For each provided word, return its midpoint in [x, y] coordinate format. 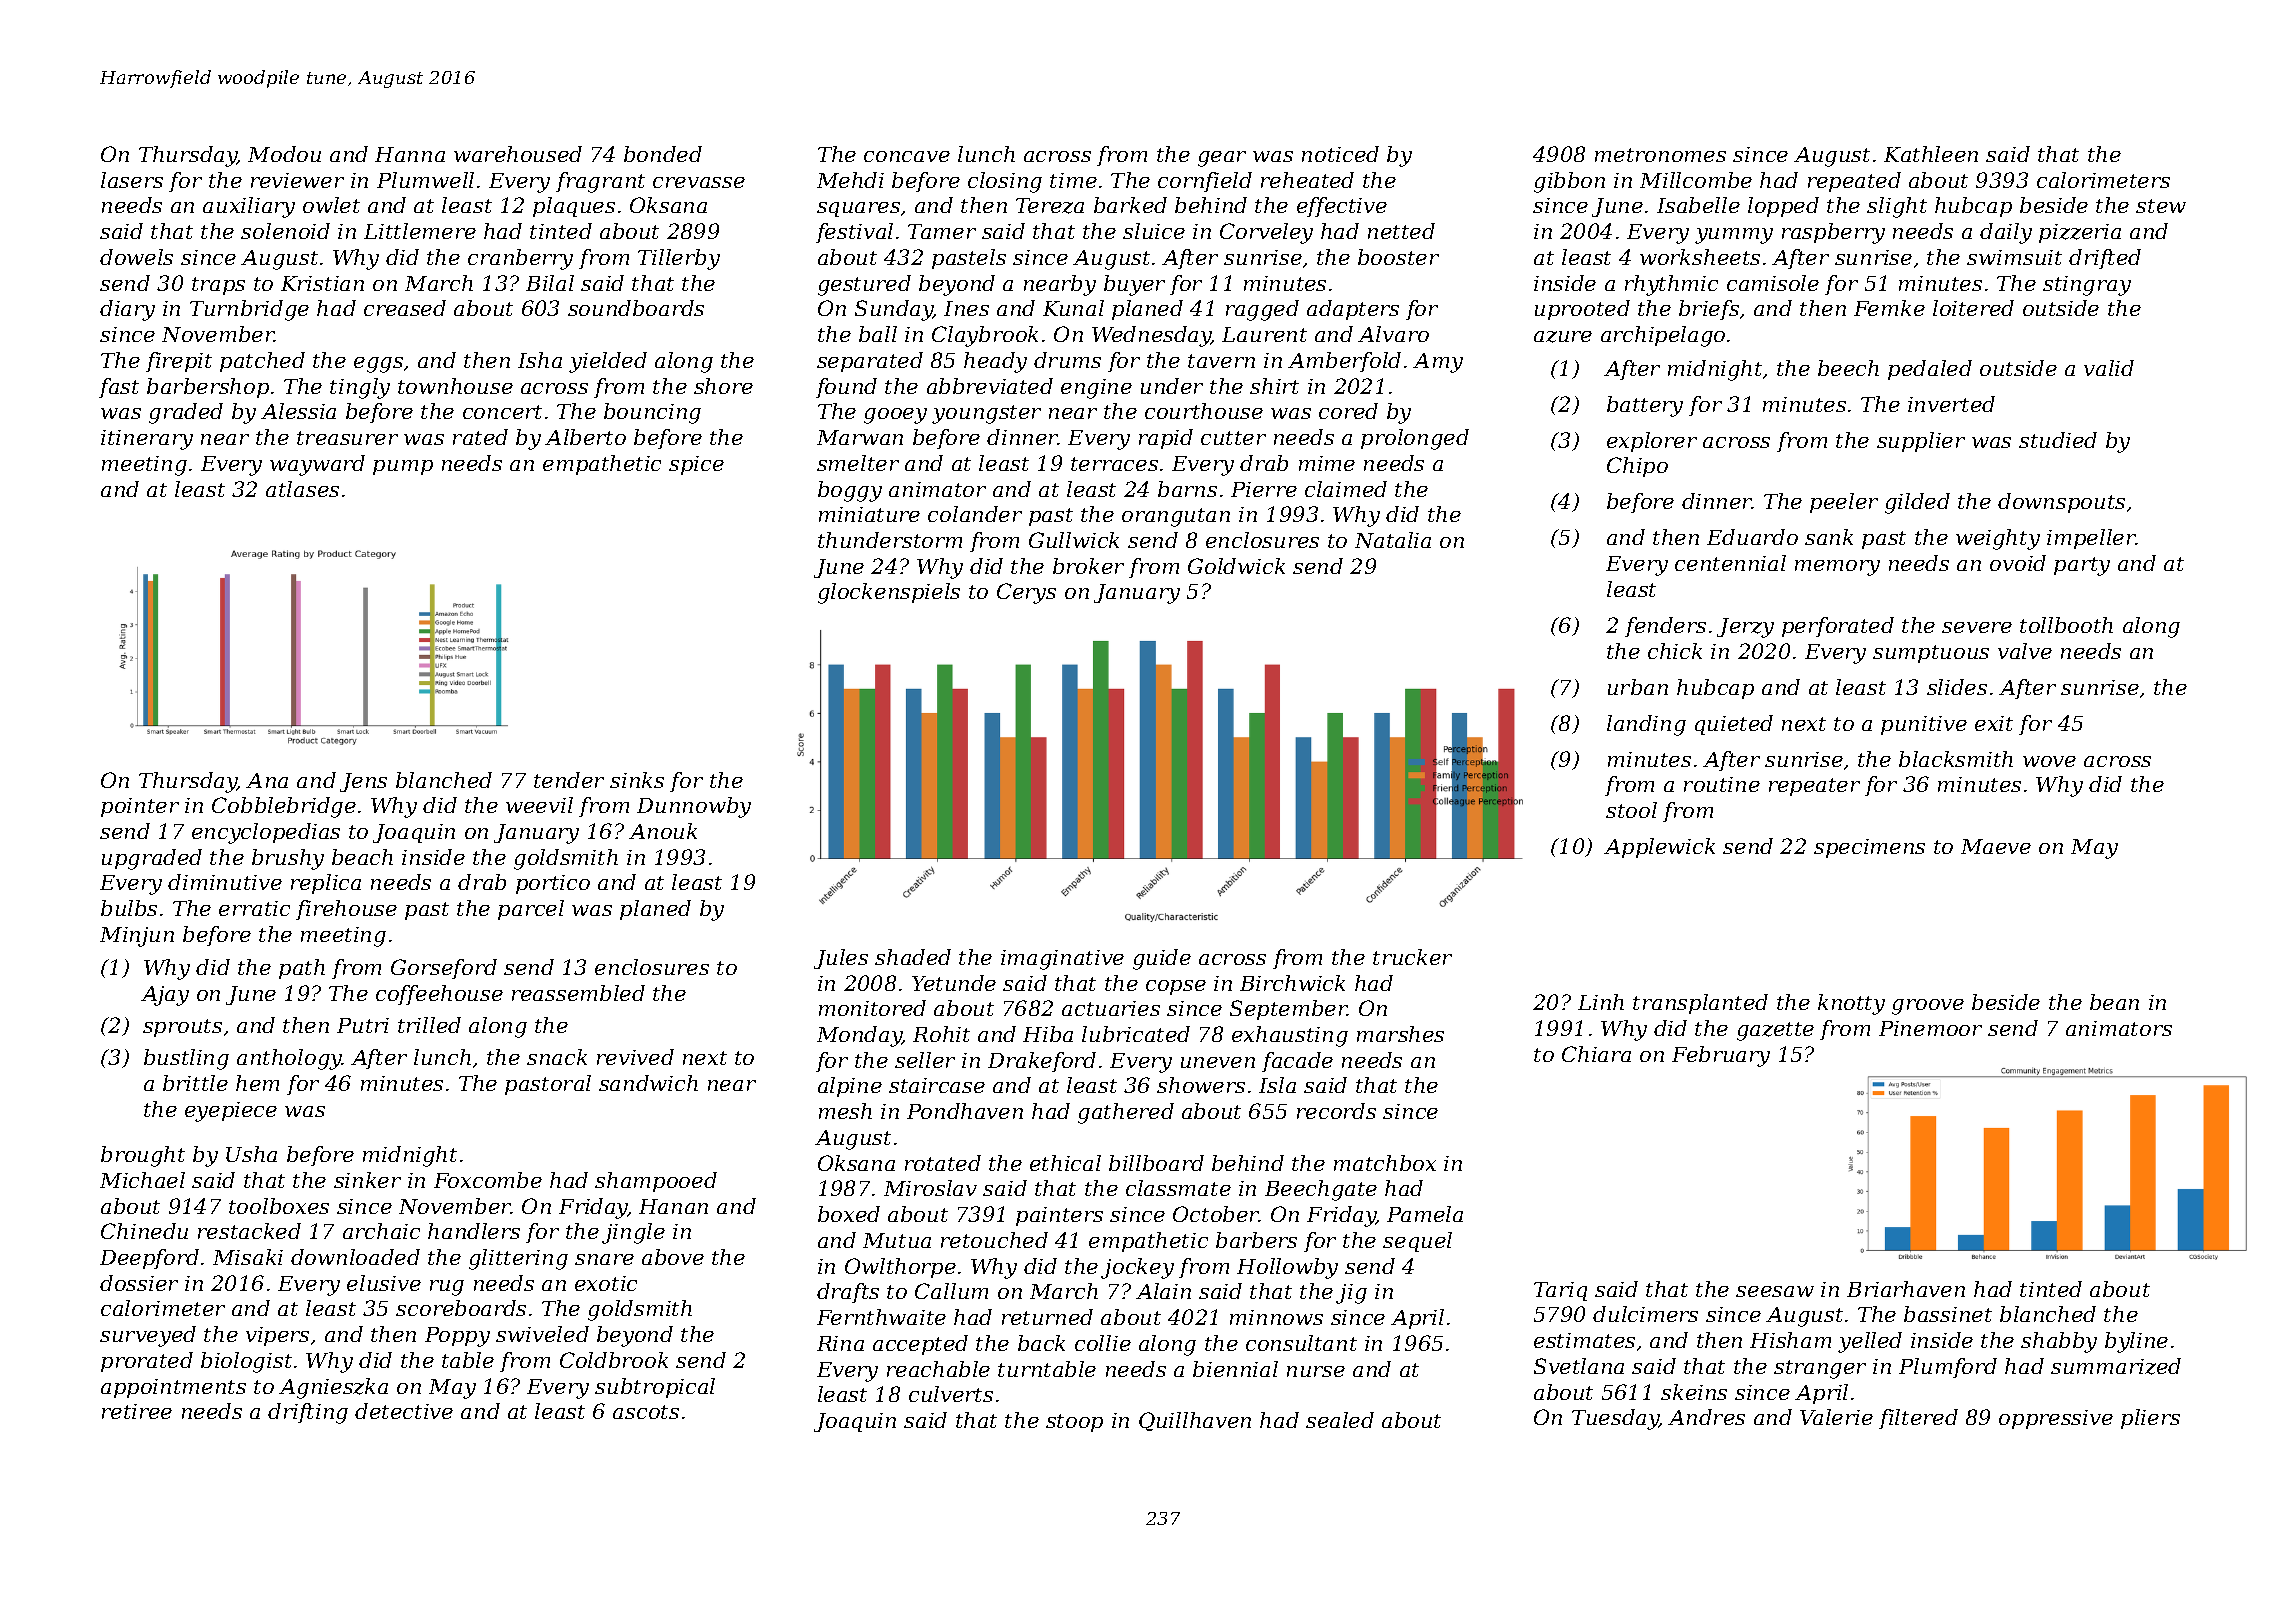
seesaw [1775, 1291]
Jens [363, 782]
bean [2114, 1002]
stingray [2087, 286]
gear [1222, 159]
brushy [288, 859]
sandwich [648, 1083]
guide [1162, 959]
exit [1994, 723]
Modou [284, 154]
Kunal [1073, 308]
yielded [608, 362]
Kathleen [1931, 154]
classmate [1178, 1188]
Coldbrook [614, 1360]
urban [1638, 687]
